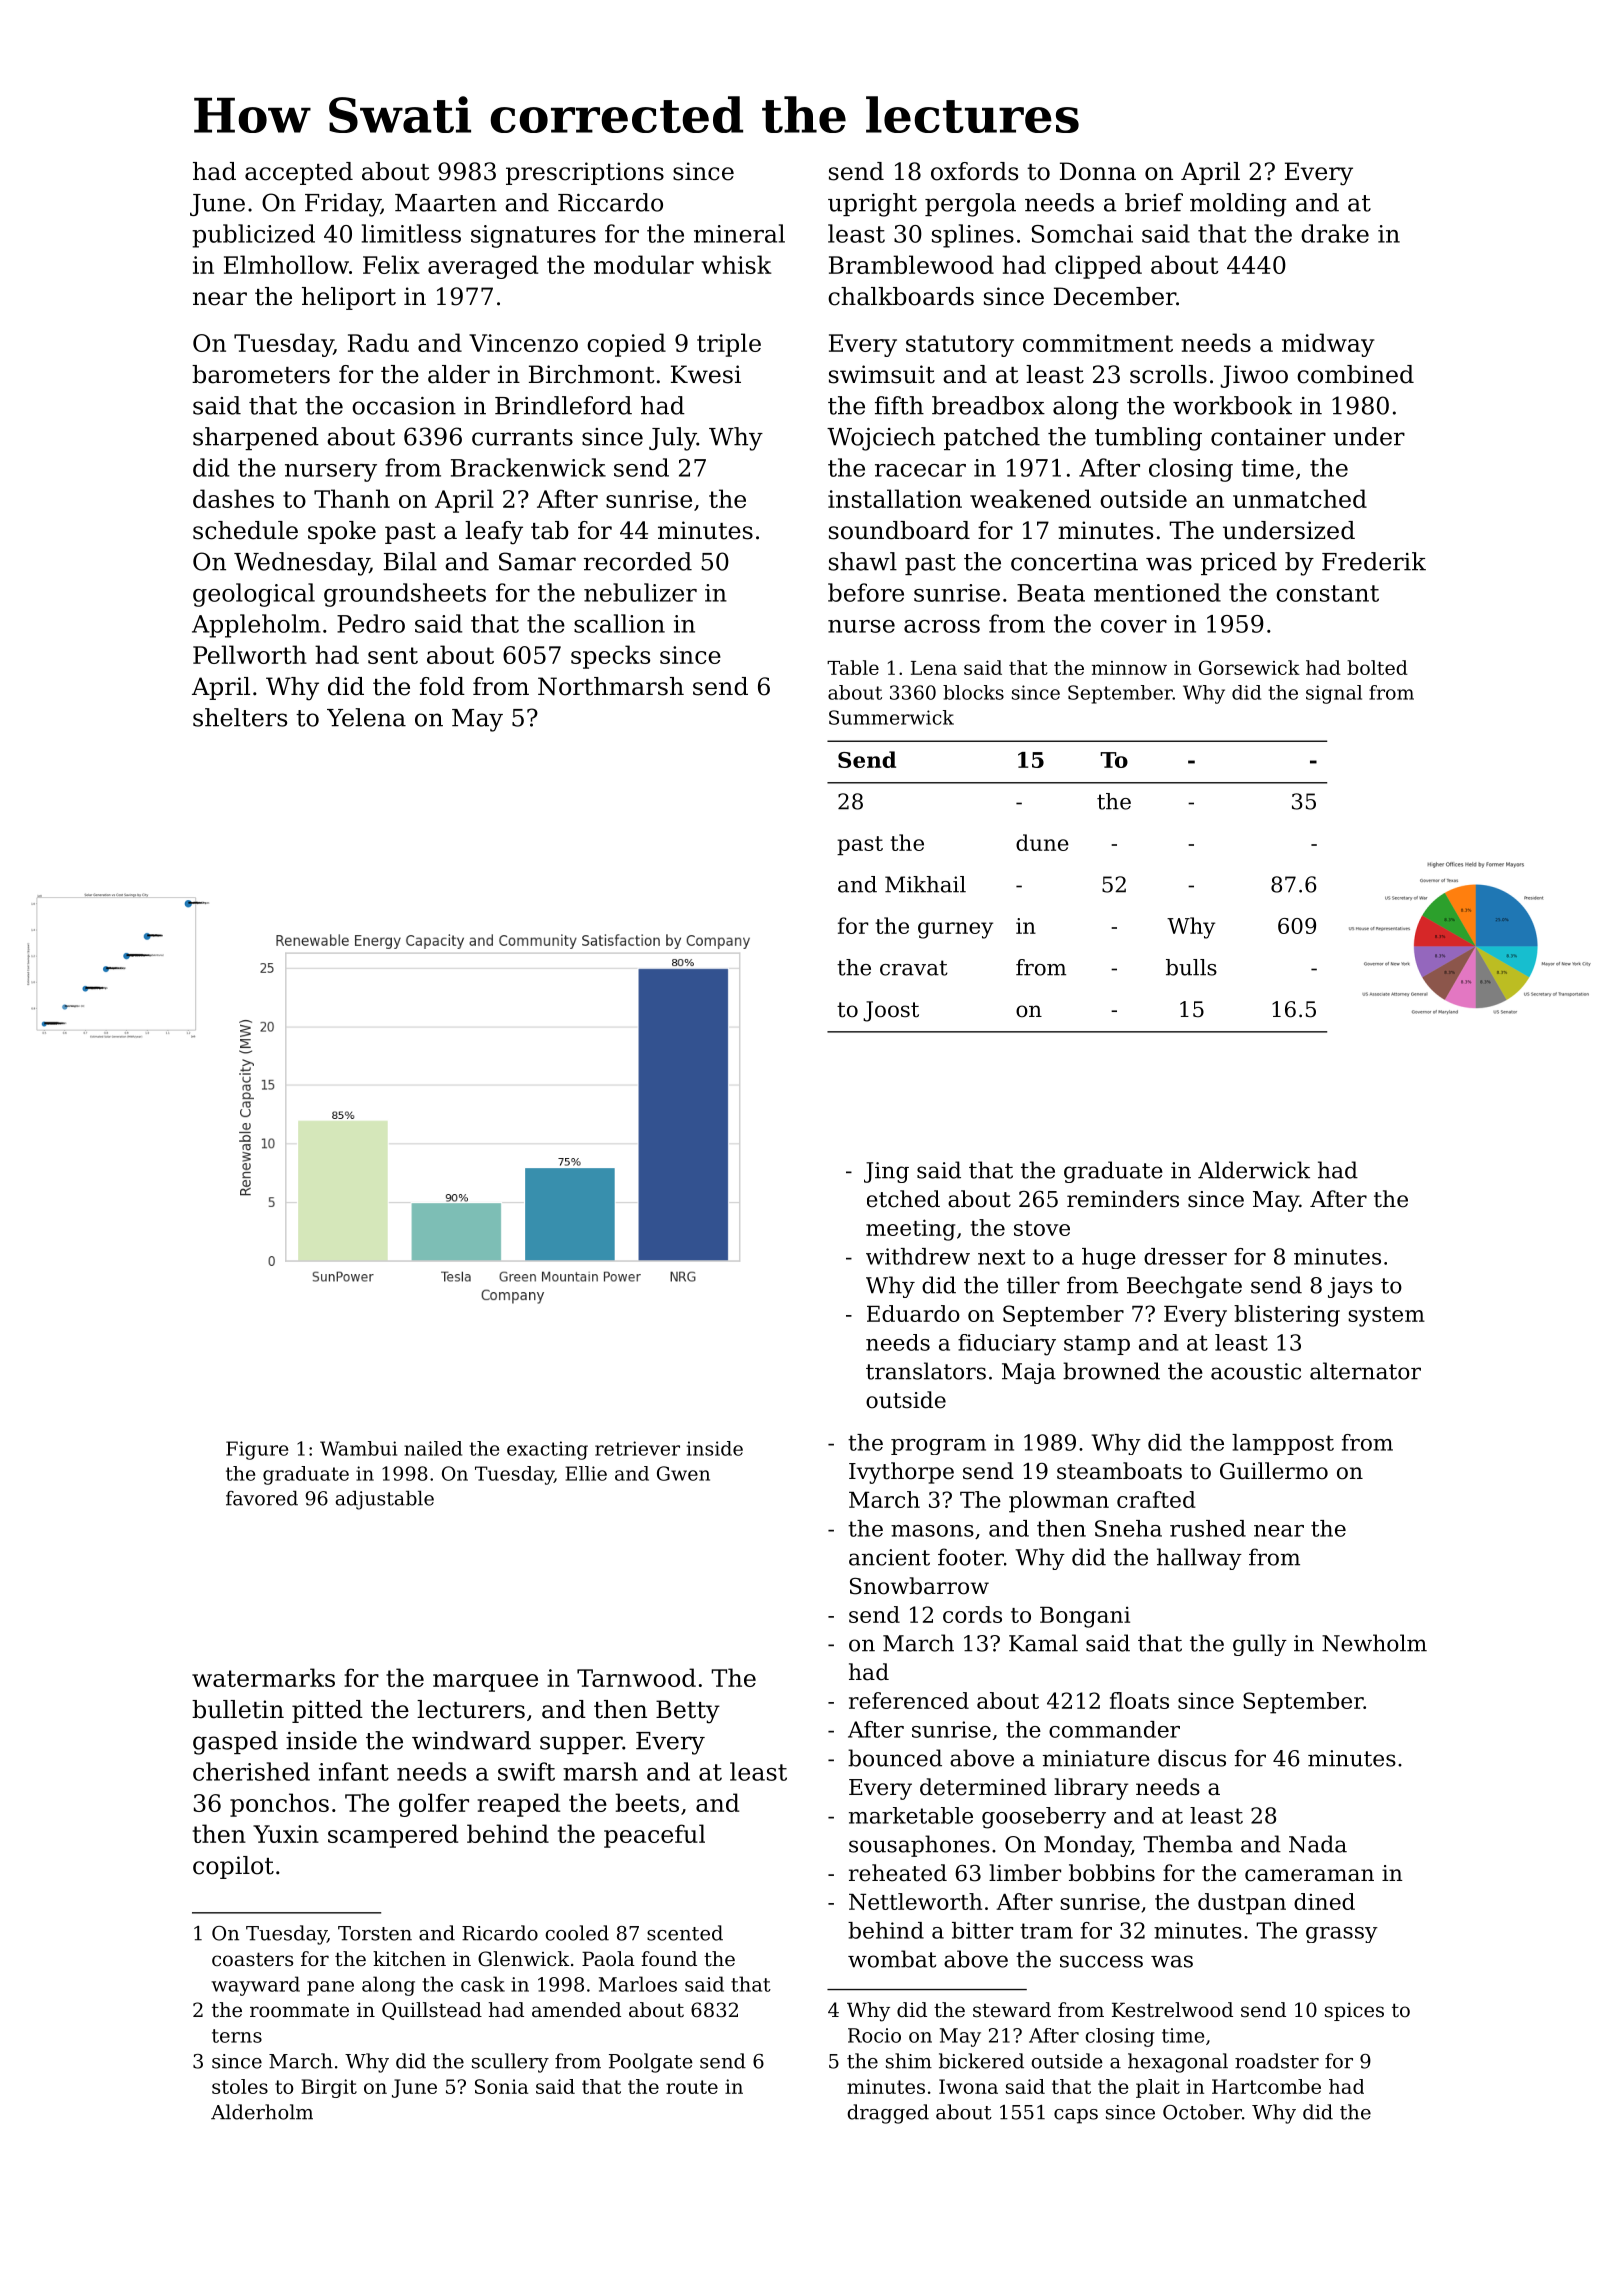 Image resolution: width=1620 pixels, height=2292 pixels. I want to click on huge, so click(1109, 1258).
